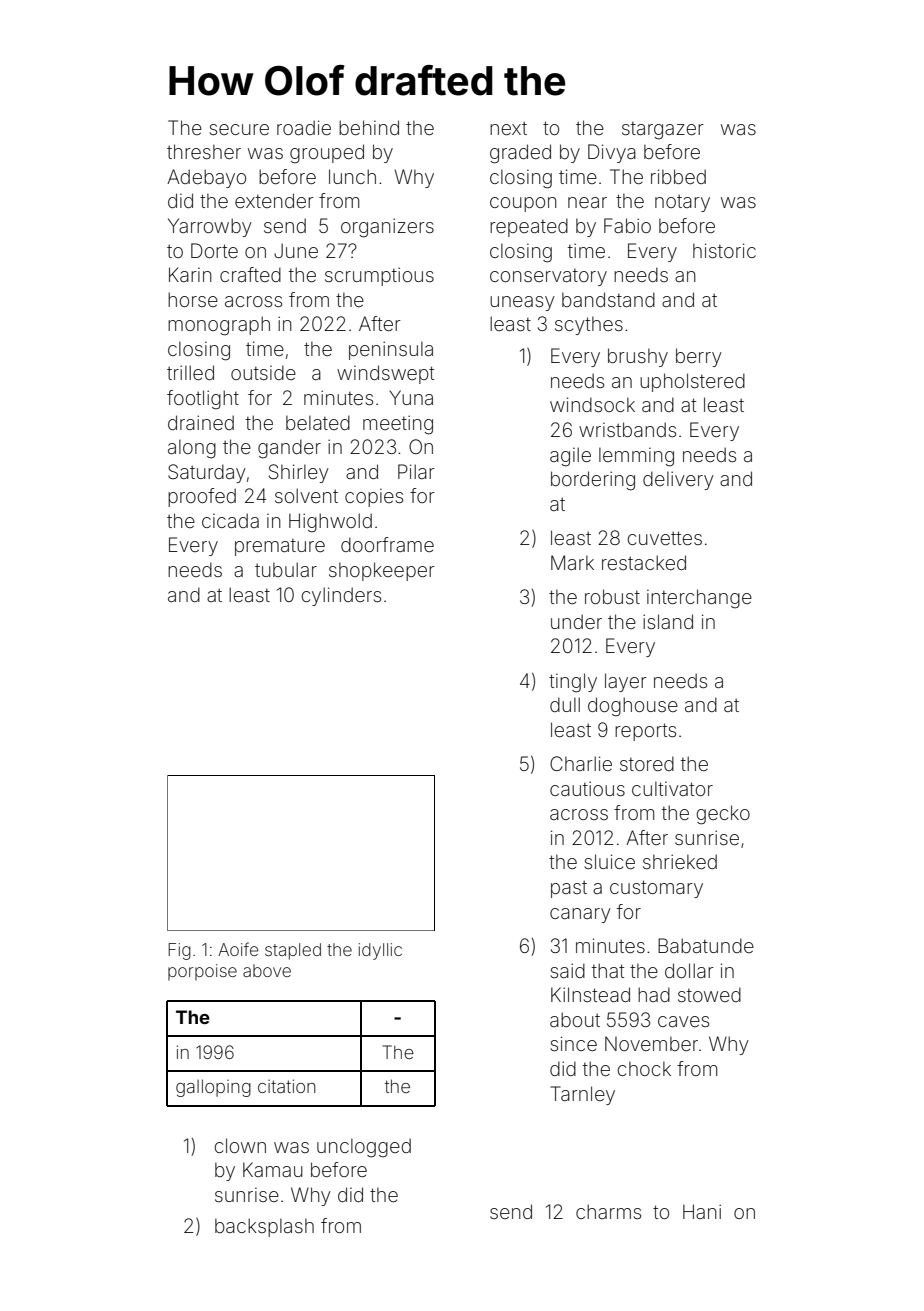 This screenshot has width=924, height=1311. What do you see at coordinates (678, 176) in the screenshot?
I see `ribbed` at bounding box center [678, 176].
